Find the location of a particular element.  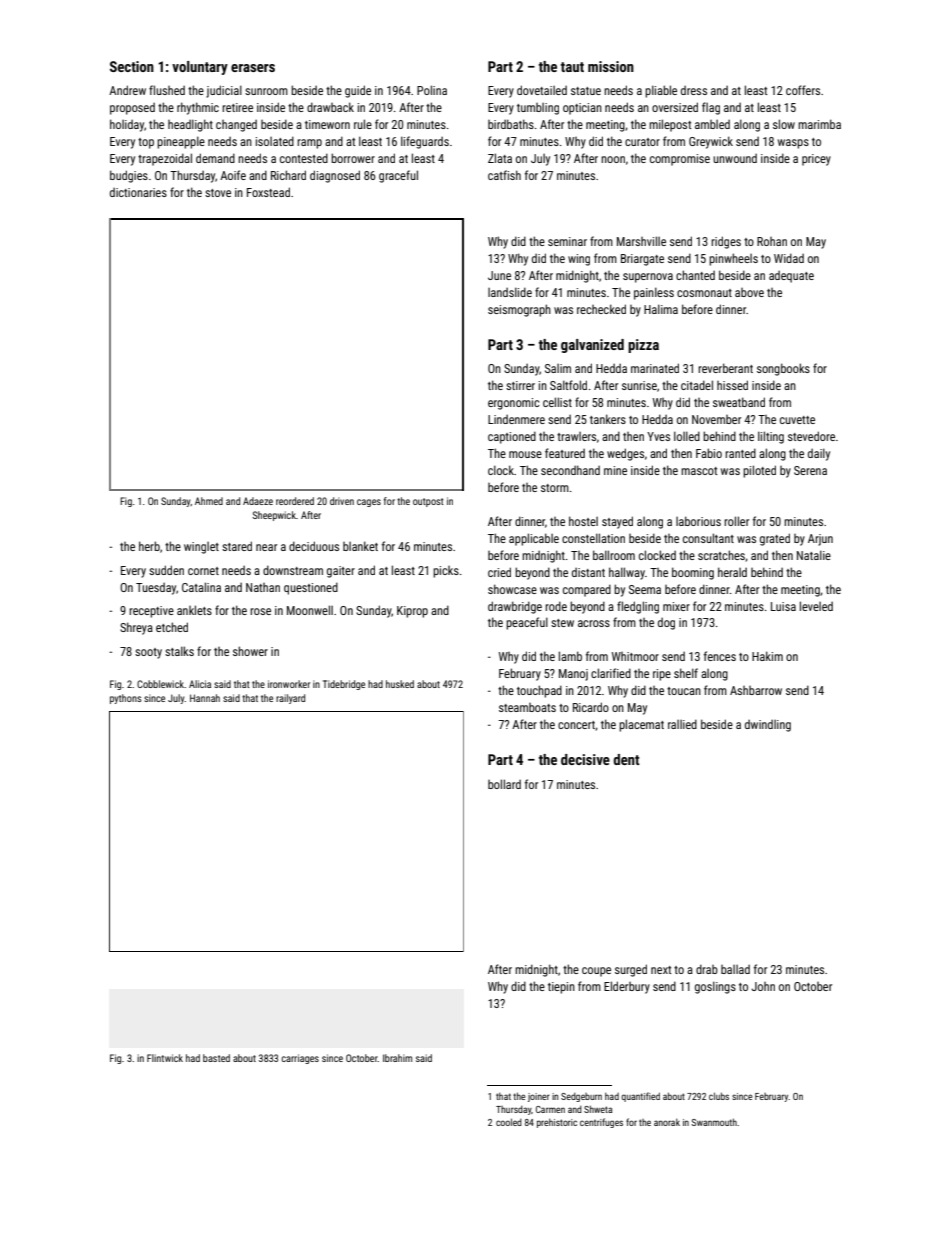

erasers is located at coordinates (253, 68).
